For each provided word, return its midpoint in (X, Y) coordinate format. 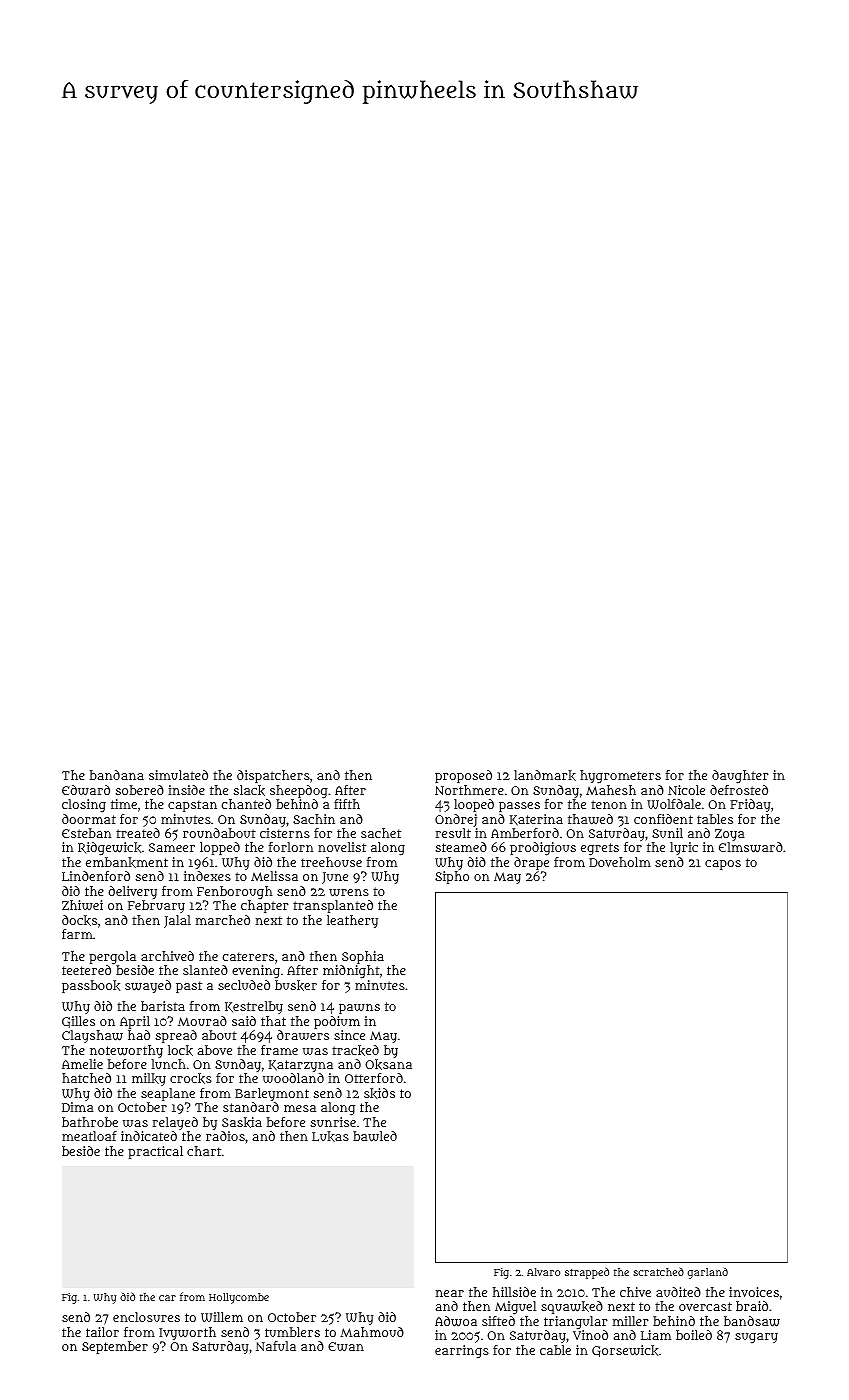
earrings (462, 1351)
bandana (117, 775)
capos (723, 865)
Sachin (314, 819)
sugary (756, 1338)
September (115, 1347)
